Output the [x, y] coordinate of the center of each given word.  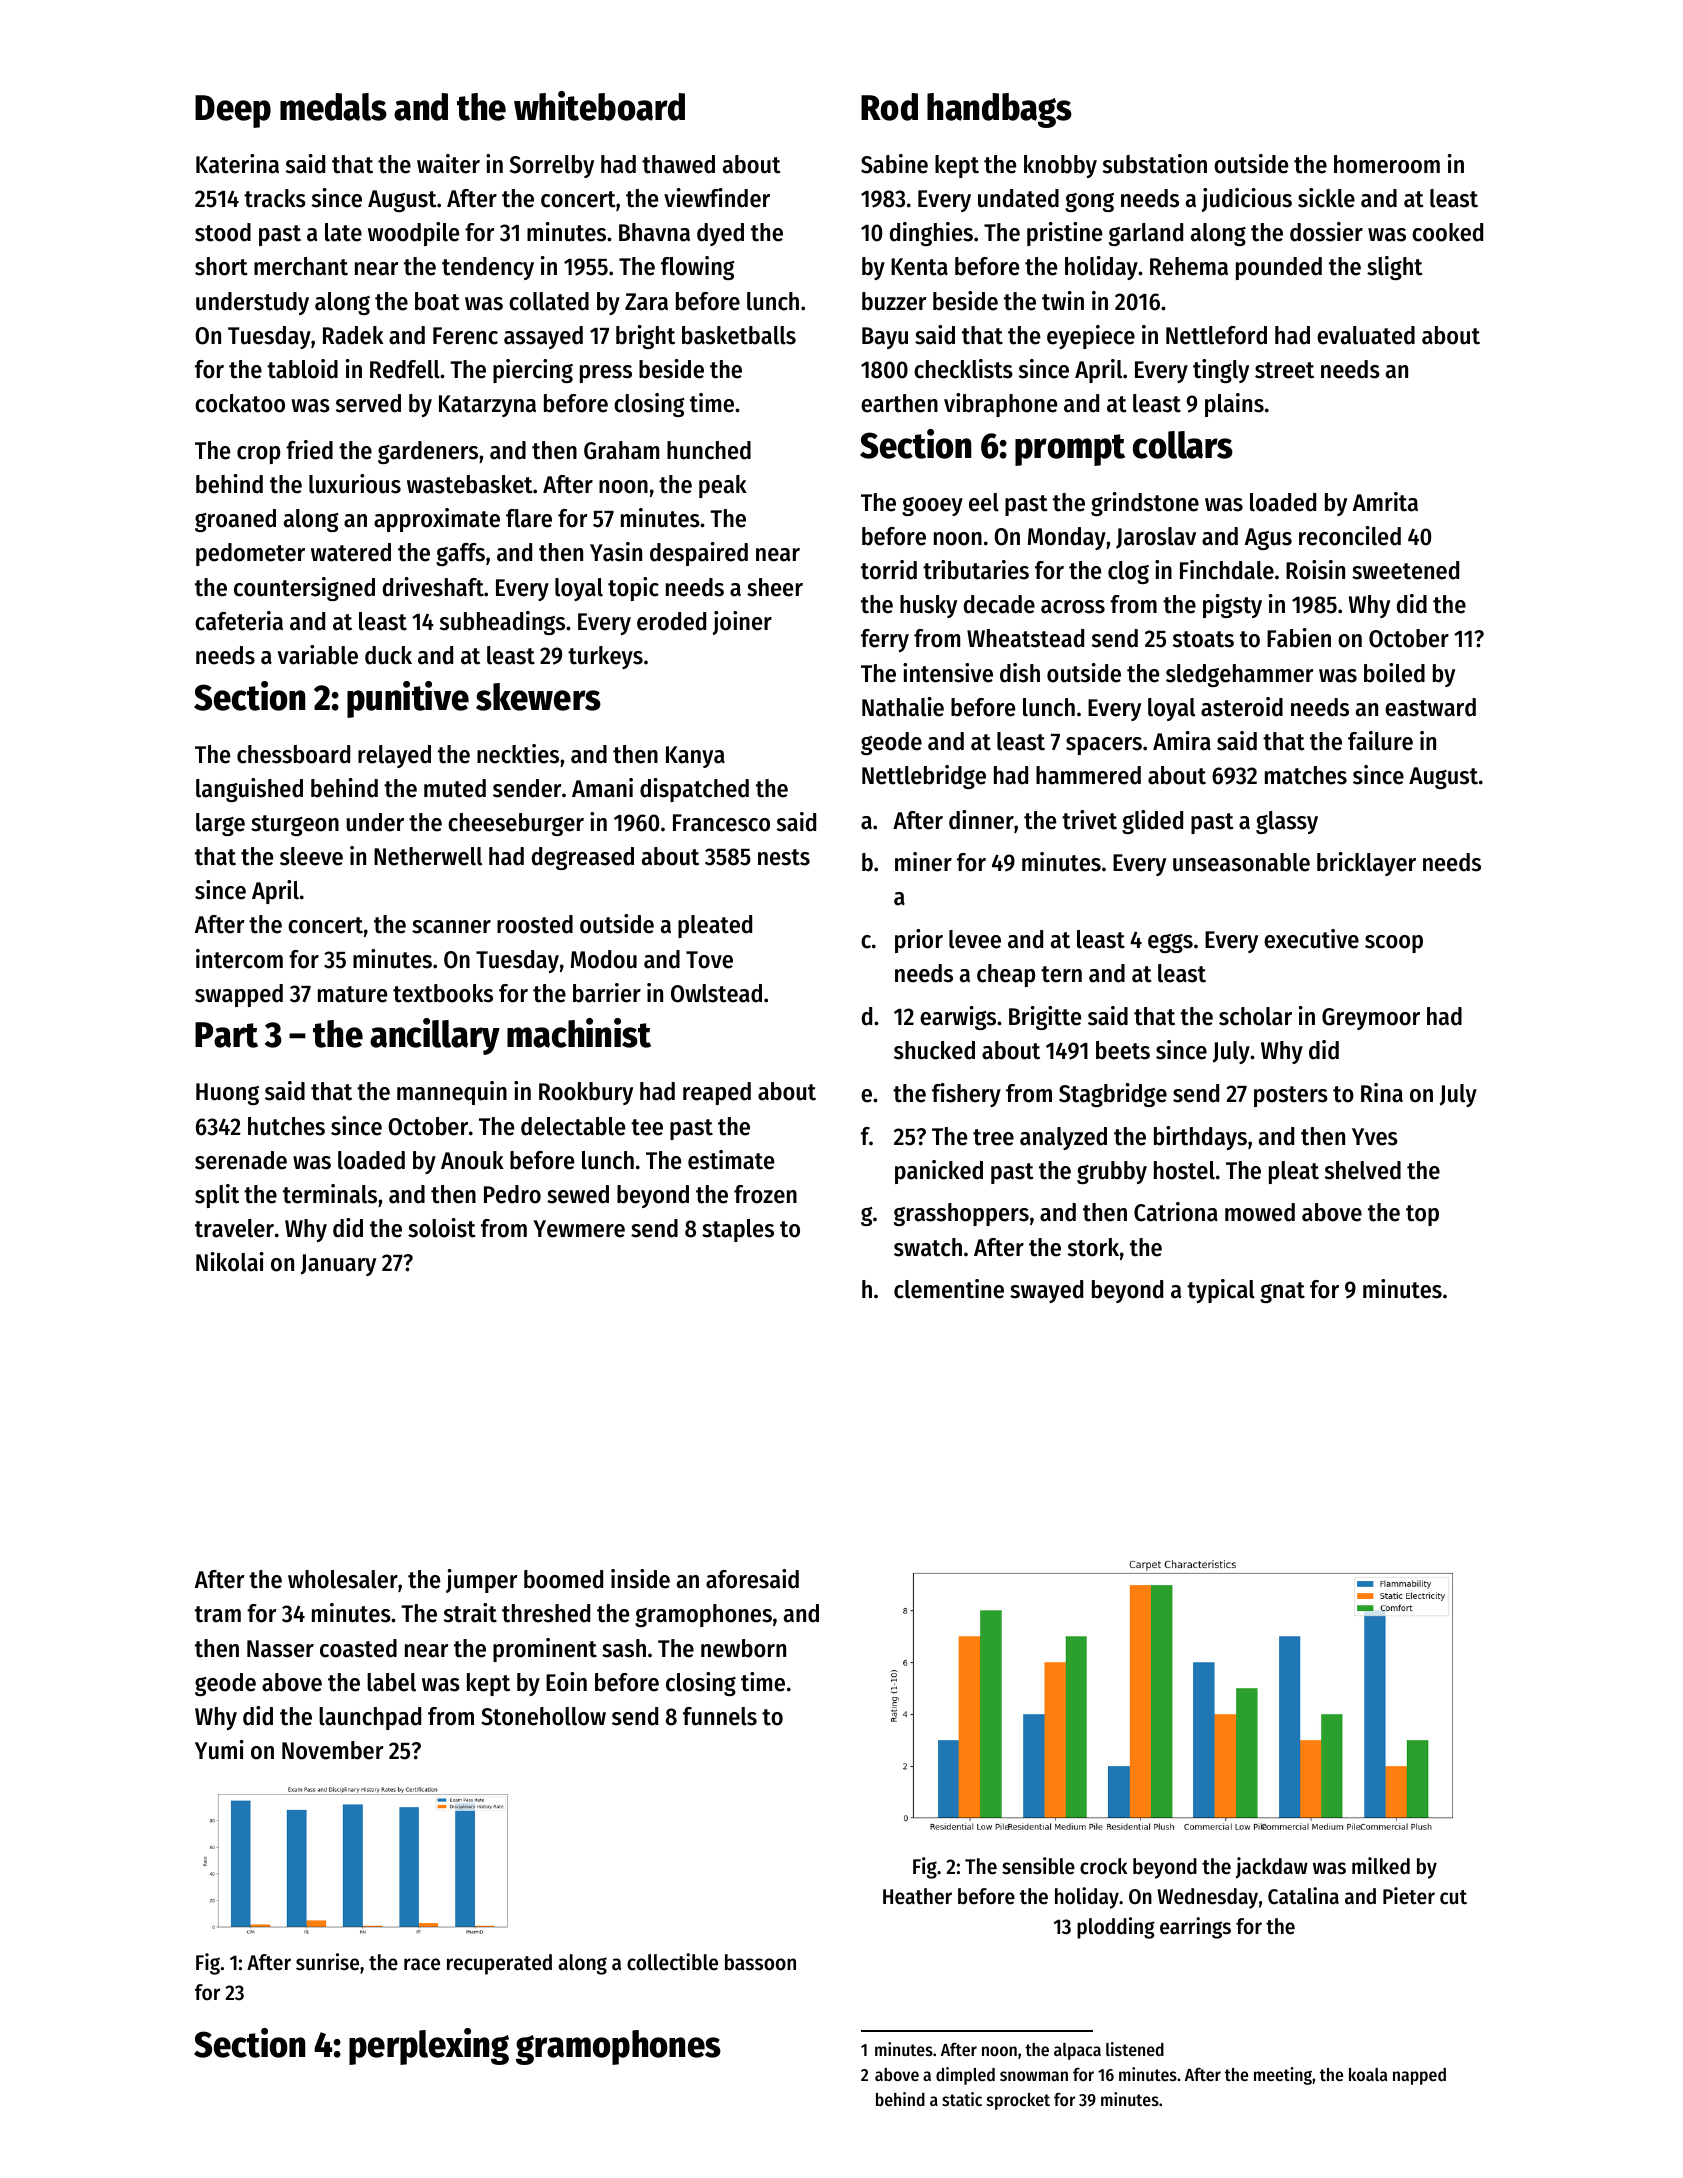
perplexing [429, 2046]
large [220, 824]
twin [1063, 301]
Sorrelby [552, 166]
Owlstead [716, 993]
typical [1221, 1291]
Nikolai [230, 1262]
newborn [743, 1648]
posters [1291, 1096]
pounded [1279, 268]
